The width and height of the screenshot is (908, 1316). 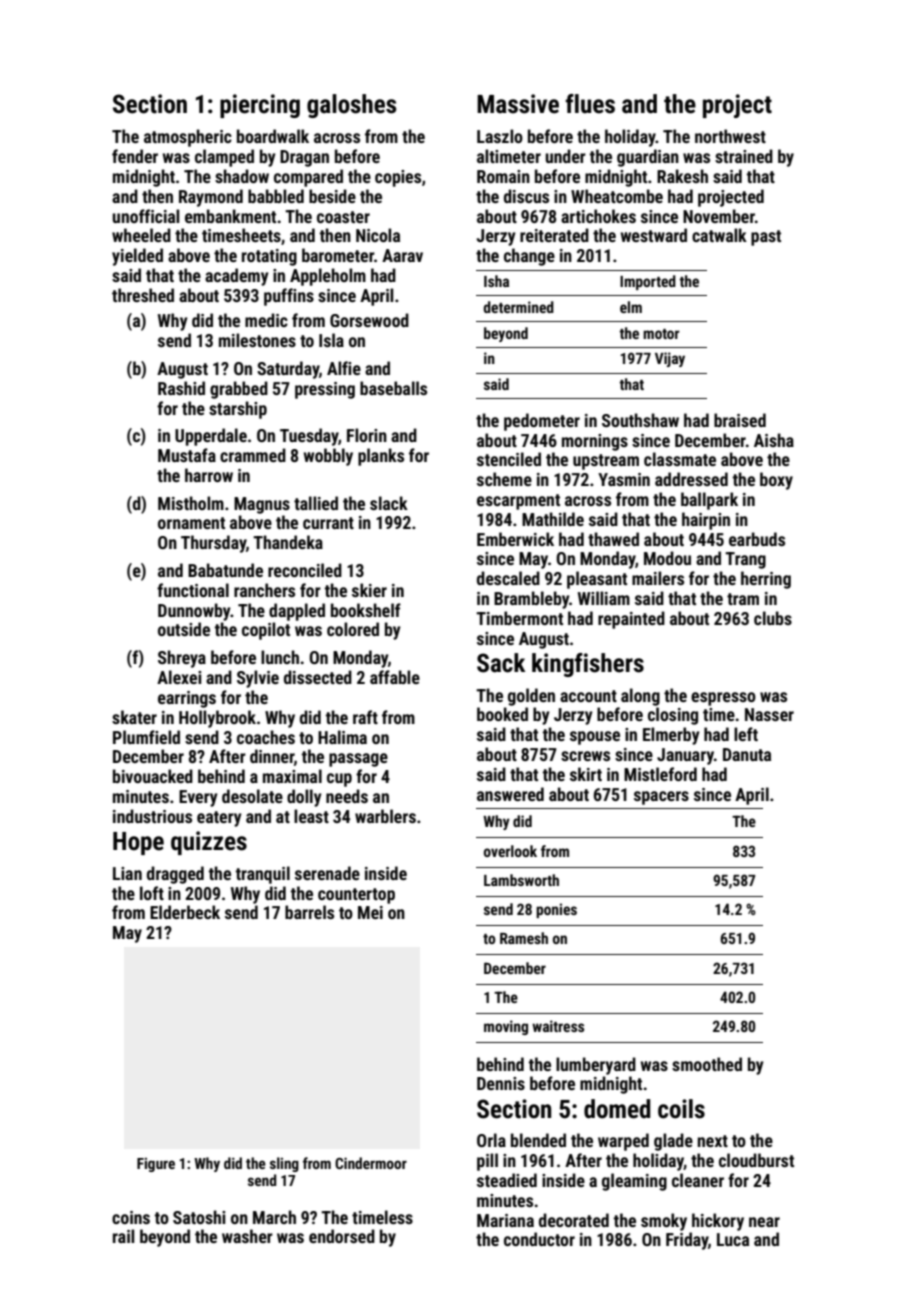 What do you see at coordinates (123, 1236) in the screenshot?
I see `rail` at bounding box center [123, 1236].
